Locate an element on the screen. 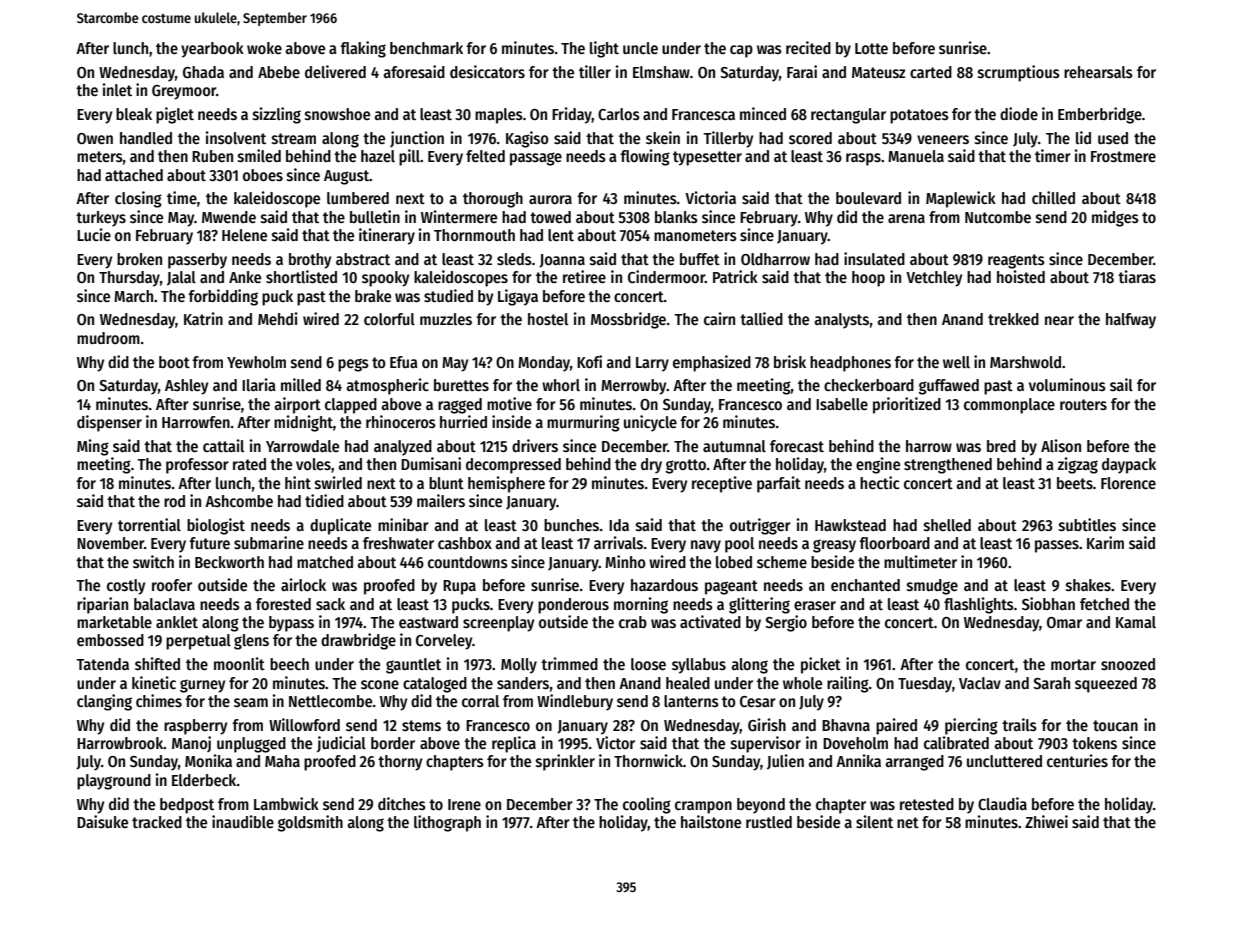  Molly is located at coordinates (519, 666).
